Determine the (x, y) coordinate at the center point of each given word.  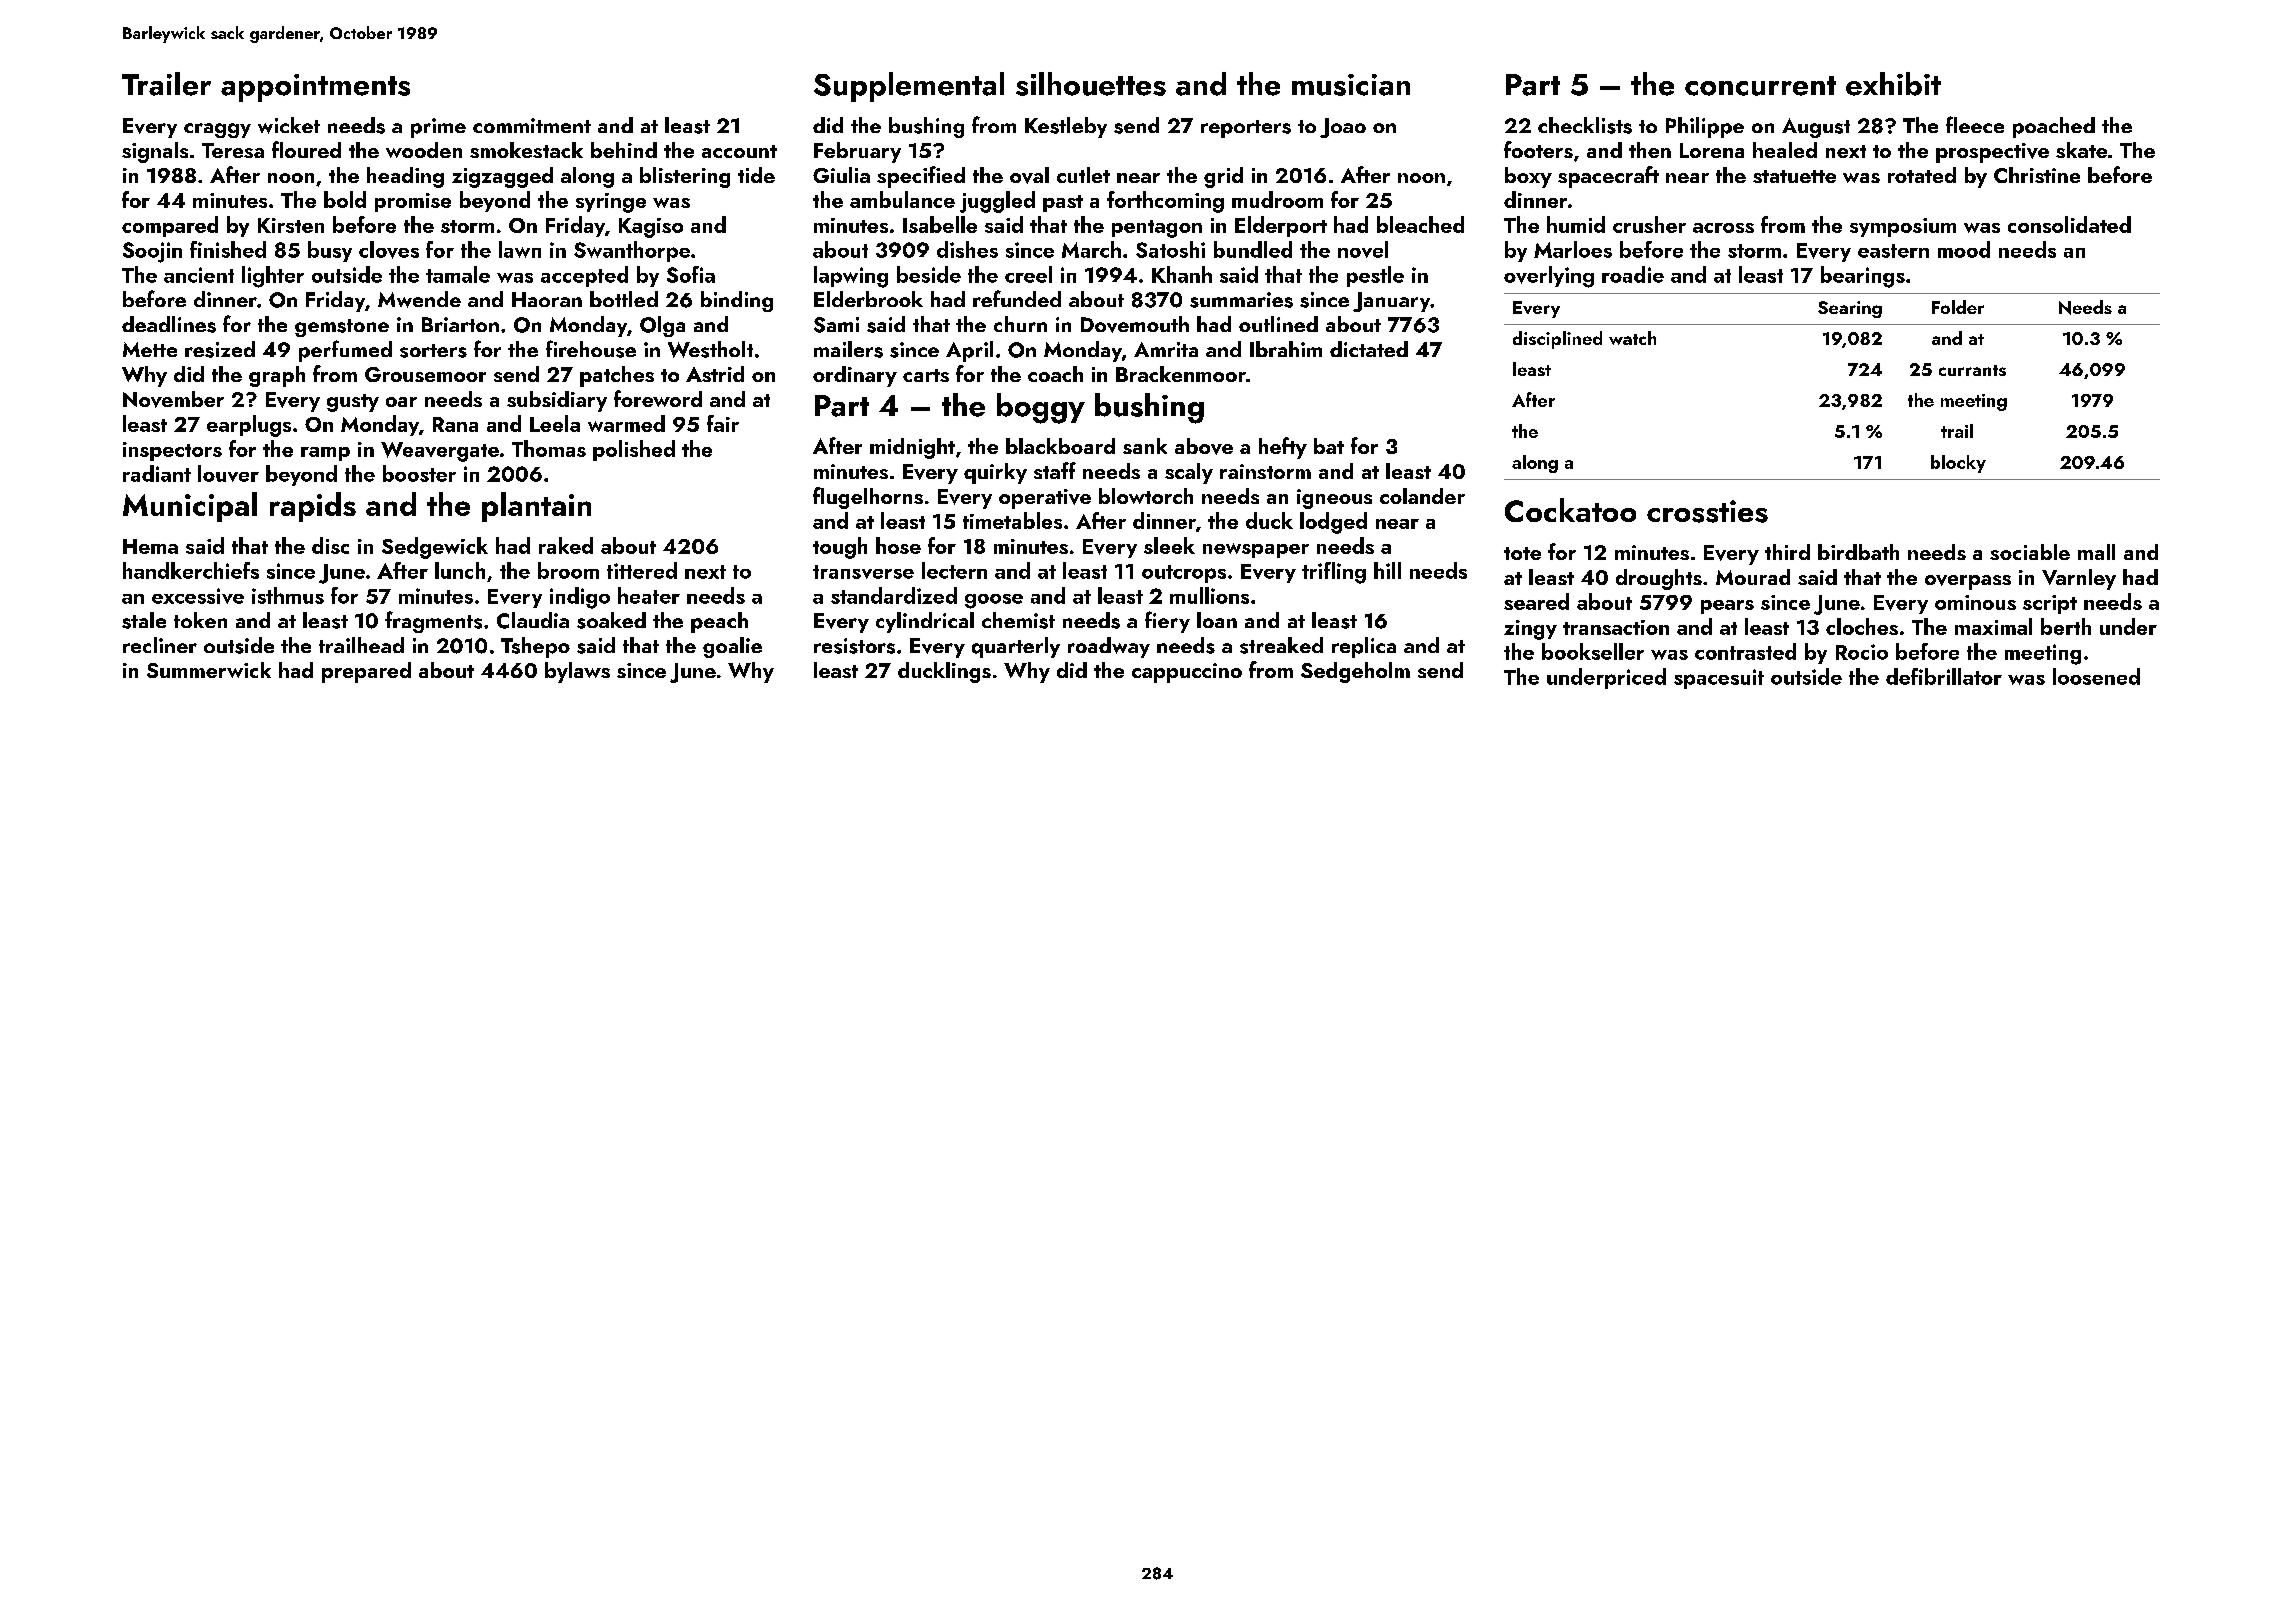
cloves (389, 250)
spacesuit (1719, 679)
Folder (1958, 307)
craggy (217, 130)
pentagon (1157, 229)
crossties (1707, 511)
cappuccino (1187, 673)
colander (1422, 496)
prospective (1992, 153)
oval (1029, 175)
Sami (836, 325)
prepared (366, 672)
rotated (1922, 175)
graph (277, 376)
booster (419, 473)
